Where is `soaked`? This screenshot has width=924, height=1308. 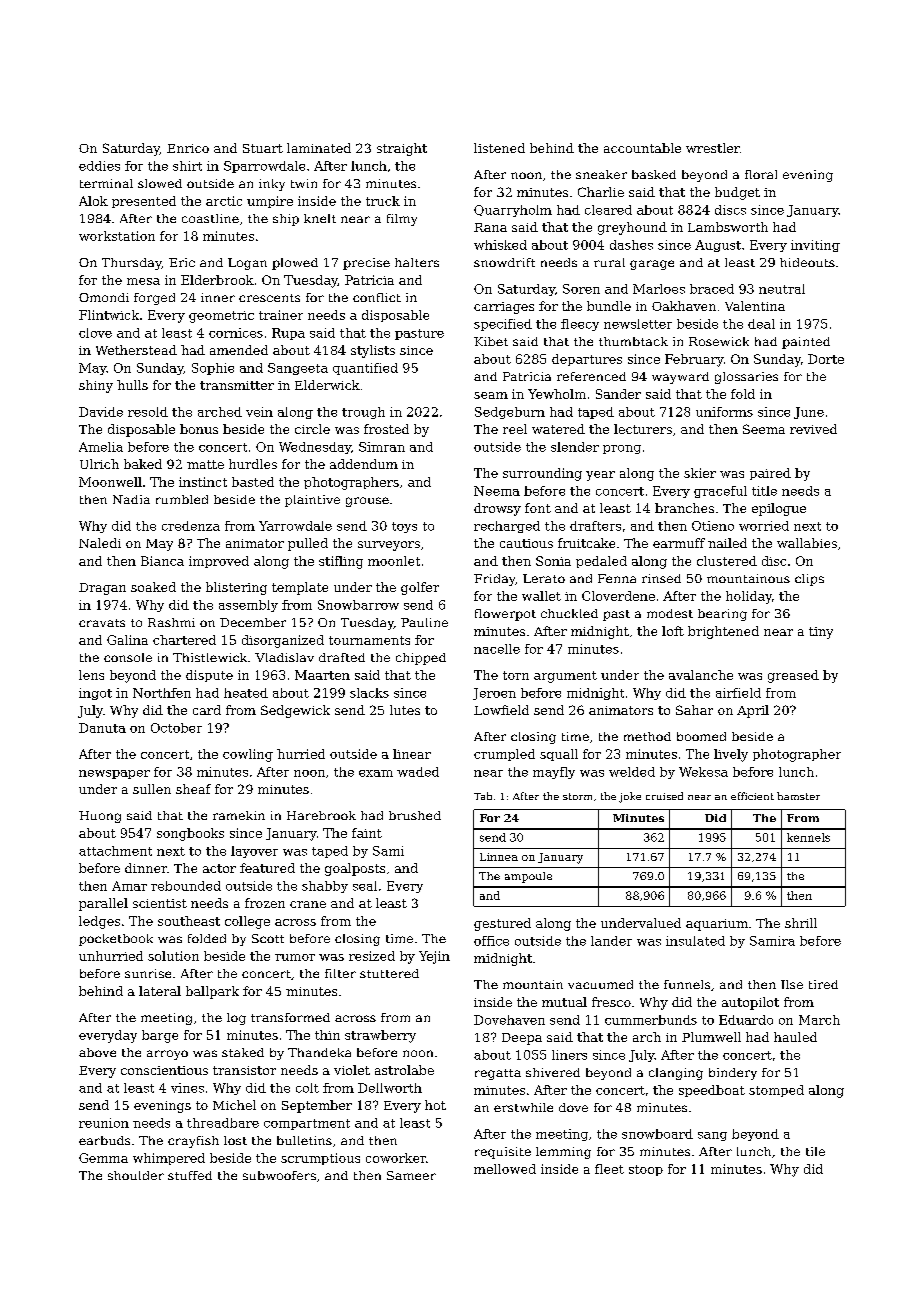 soaked is located at coordinates (153, 587).
